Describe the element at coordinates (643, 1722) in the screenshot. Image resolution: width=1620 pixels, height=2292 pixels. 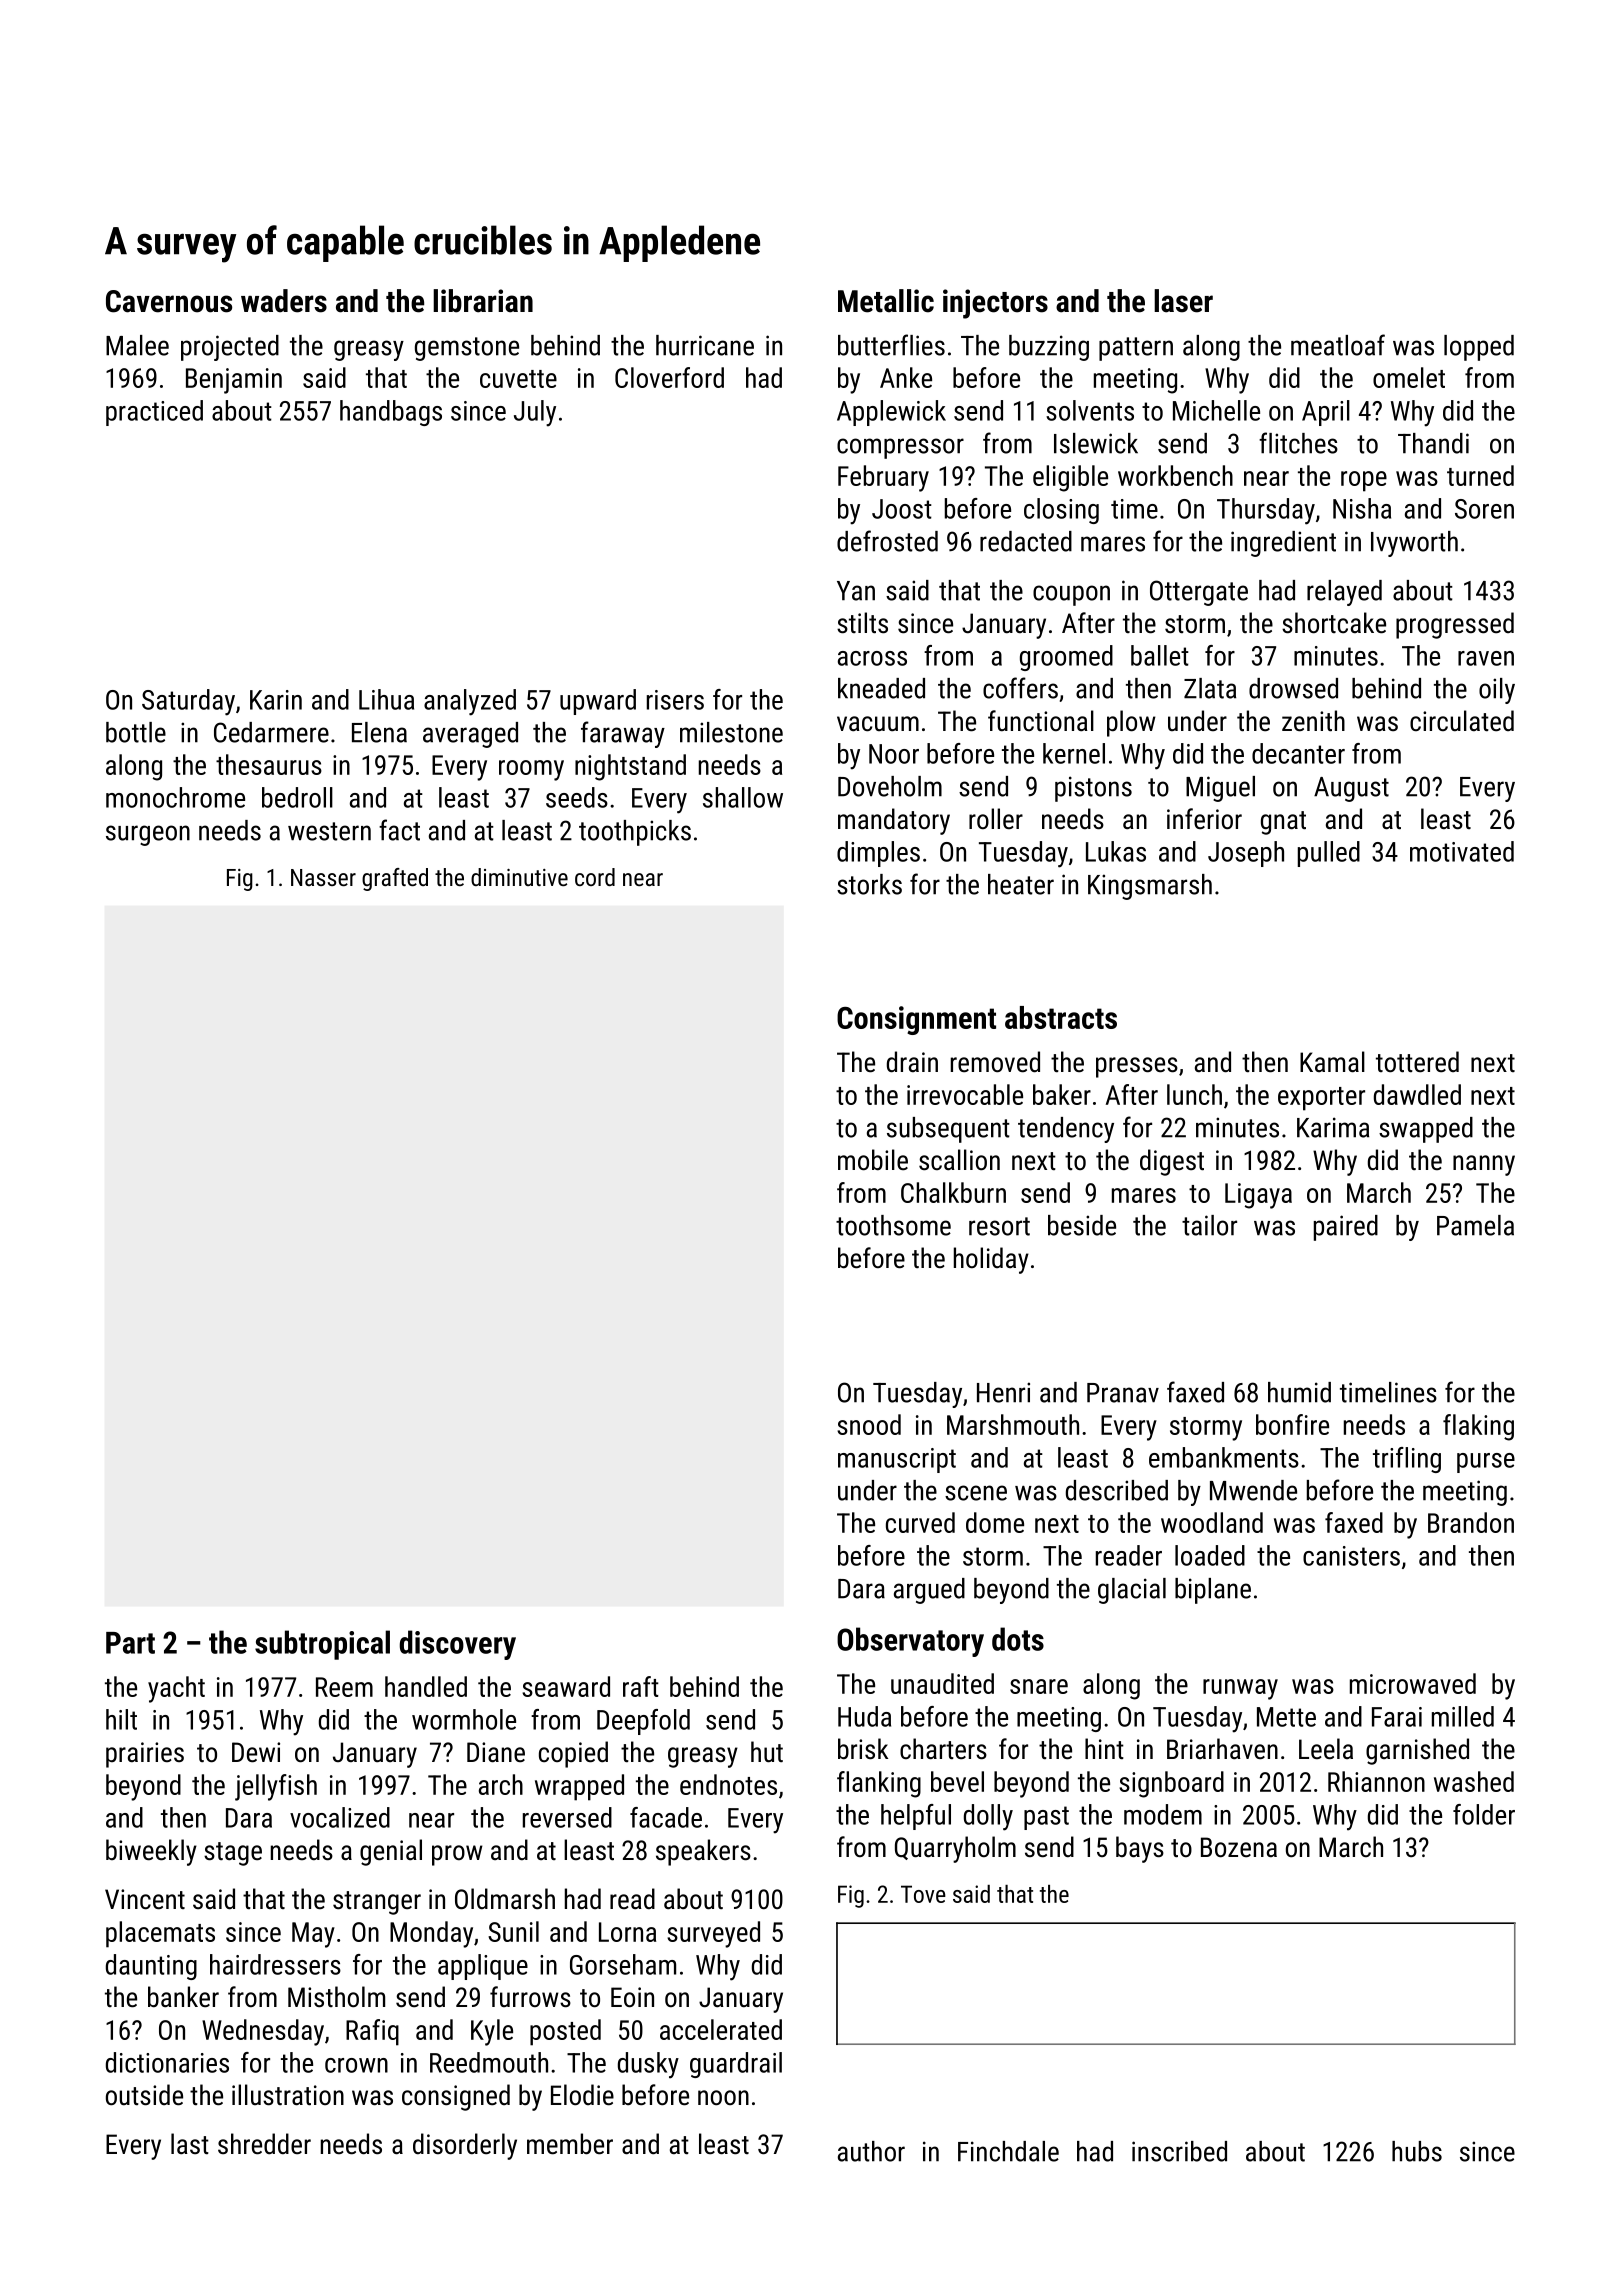
I see `Deepfold` at that location.
